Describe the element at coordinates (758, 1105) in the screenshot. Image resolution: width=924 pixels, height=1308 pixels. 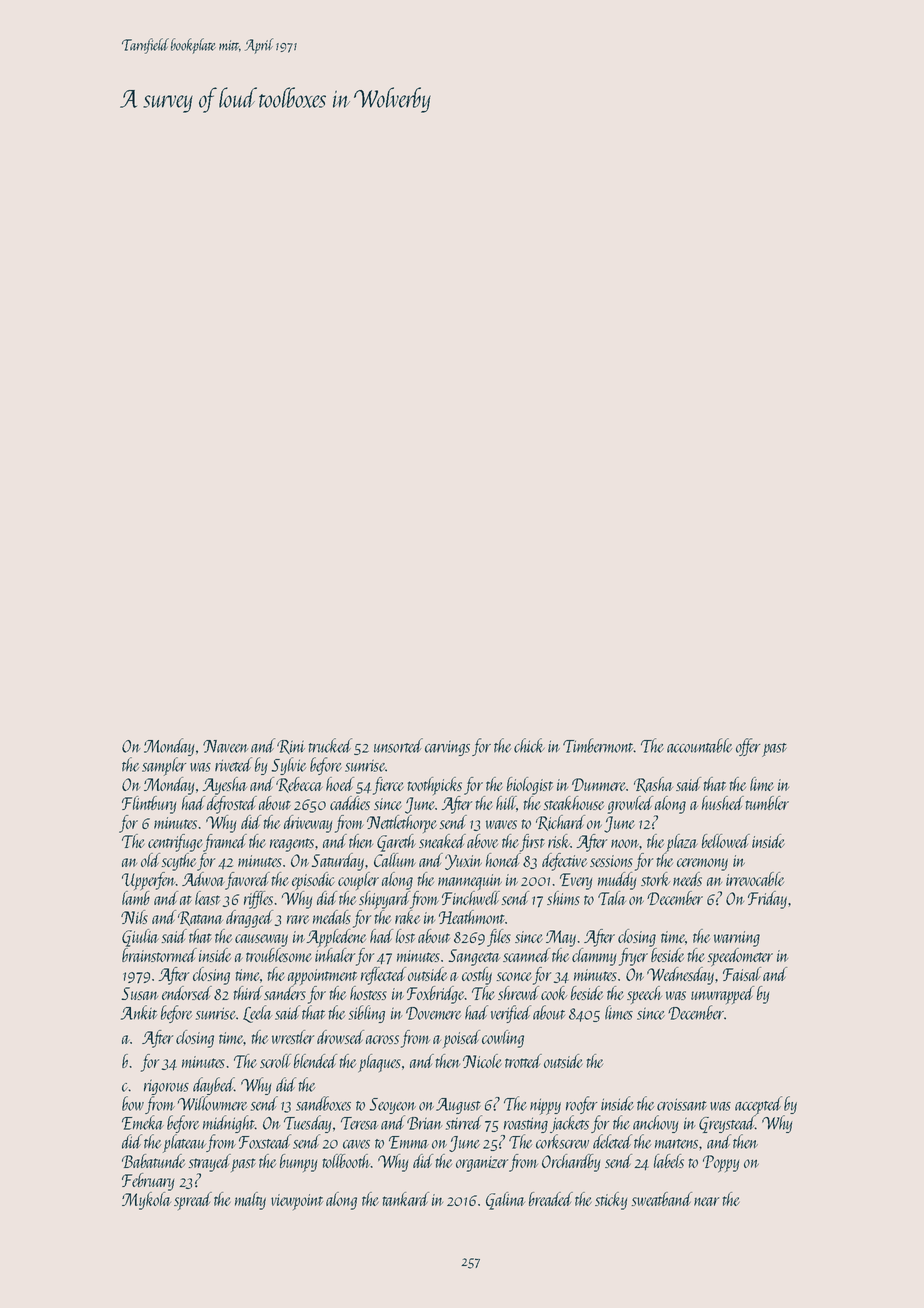
I see `accepted` at that location.
